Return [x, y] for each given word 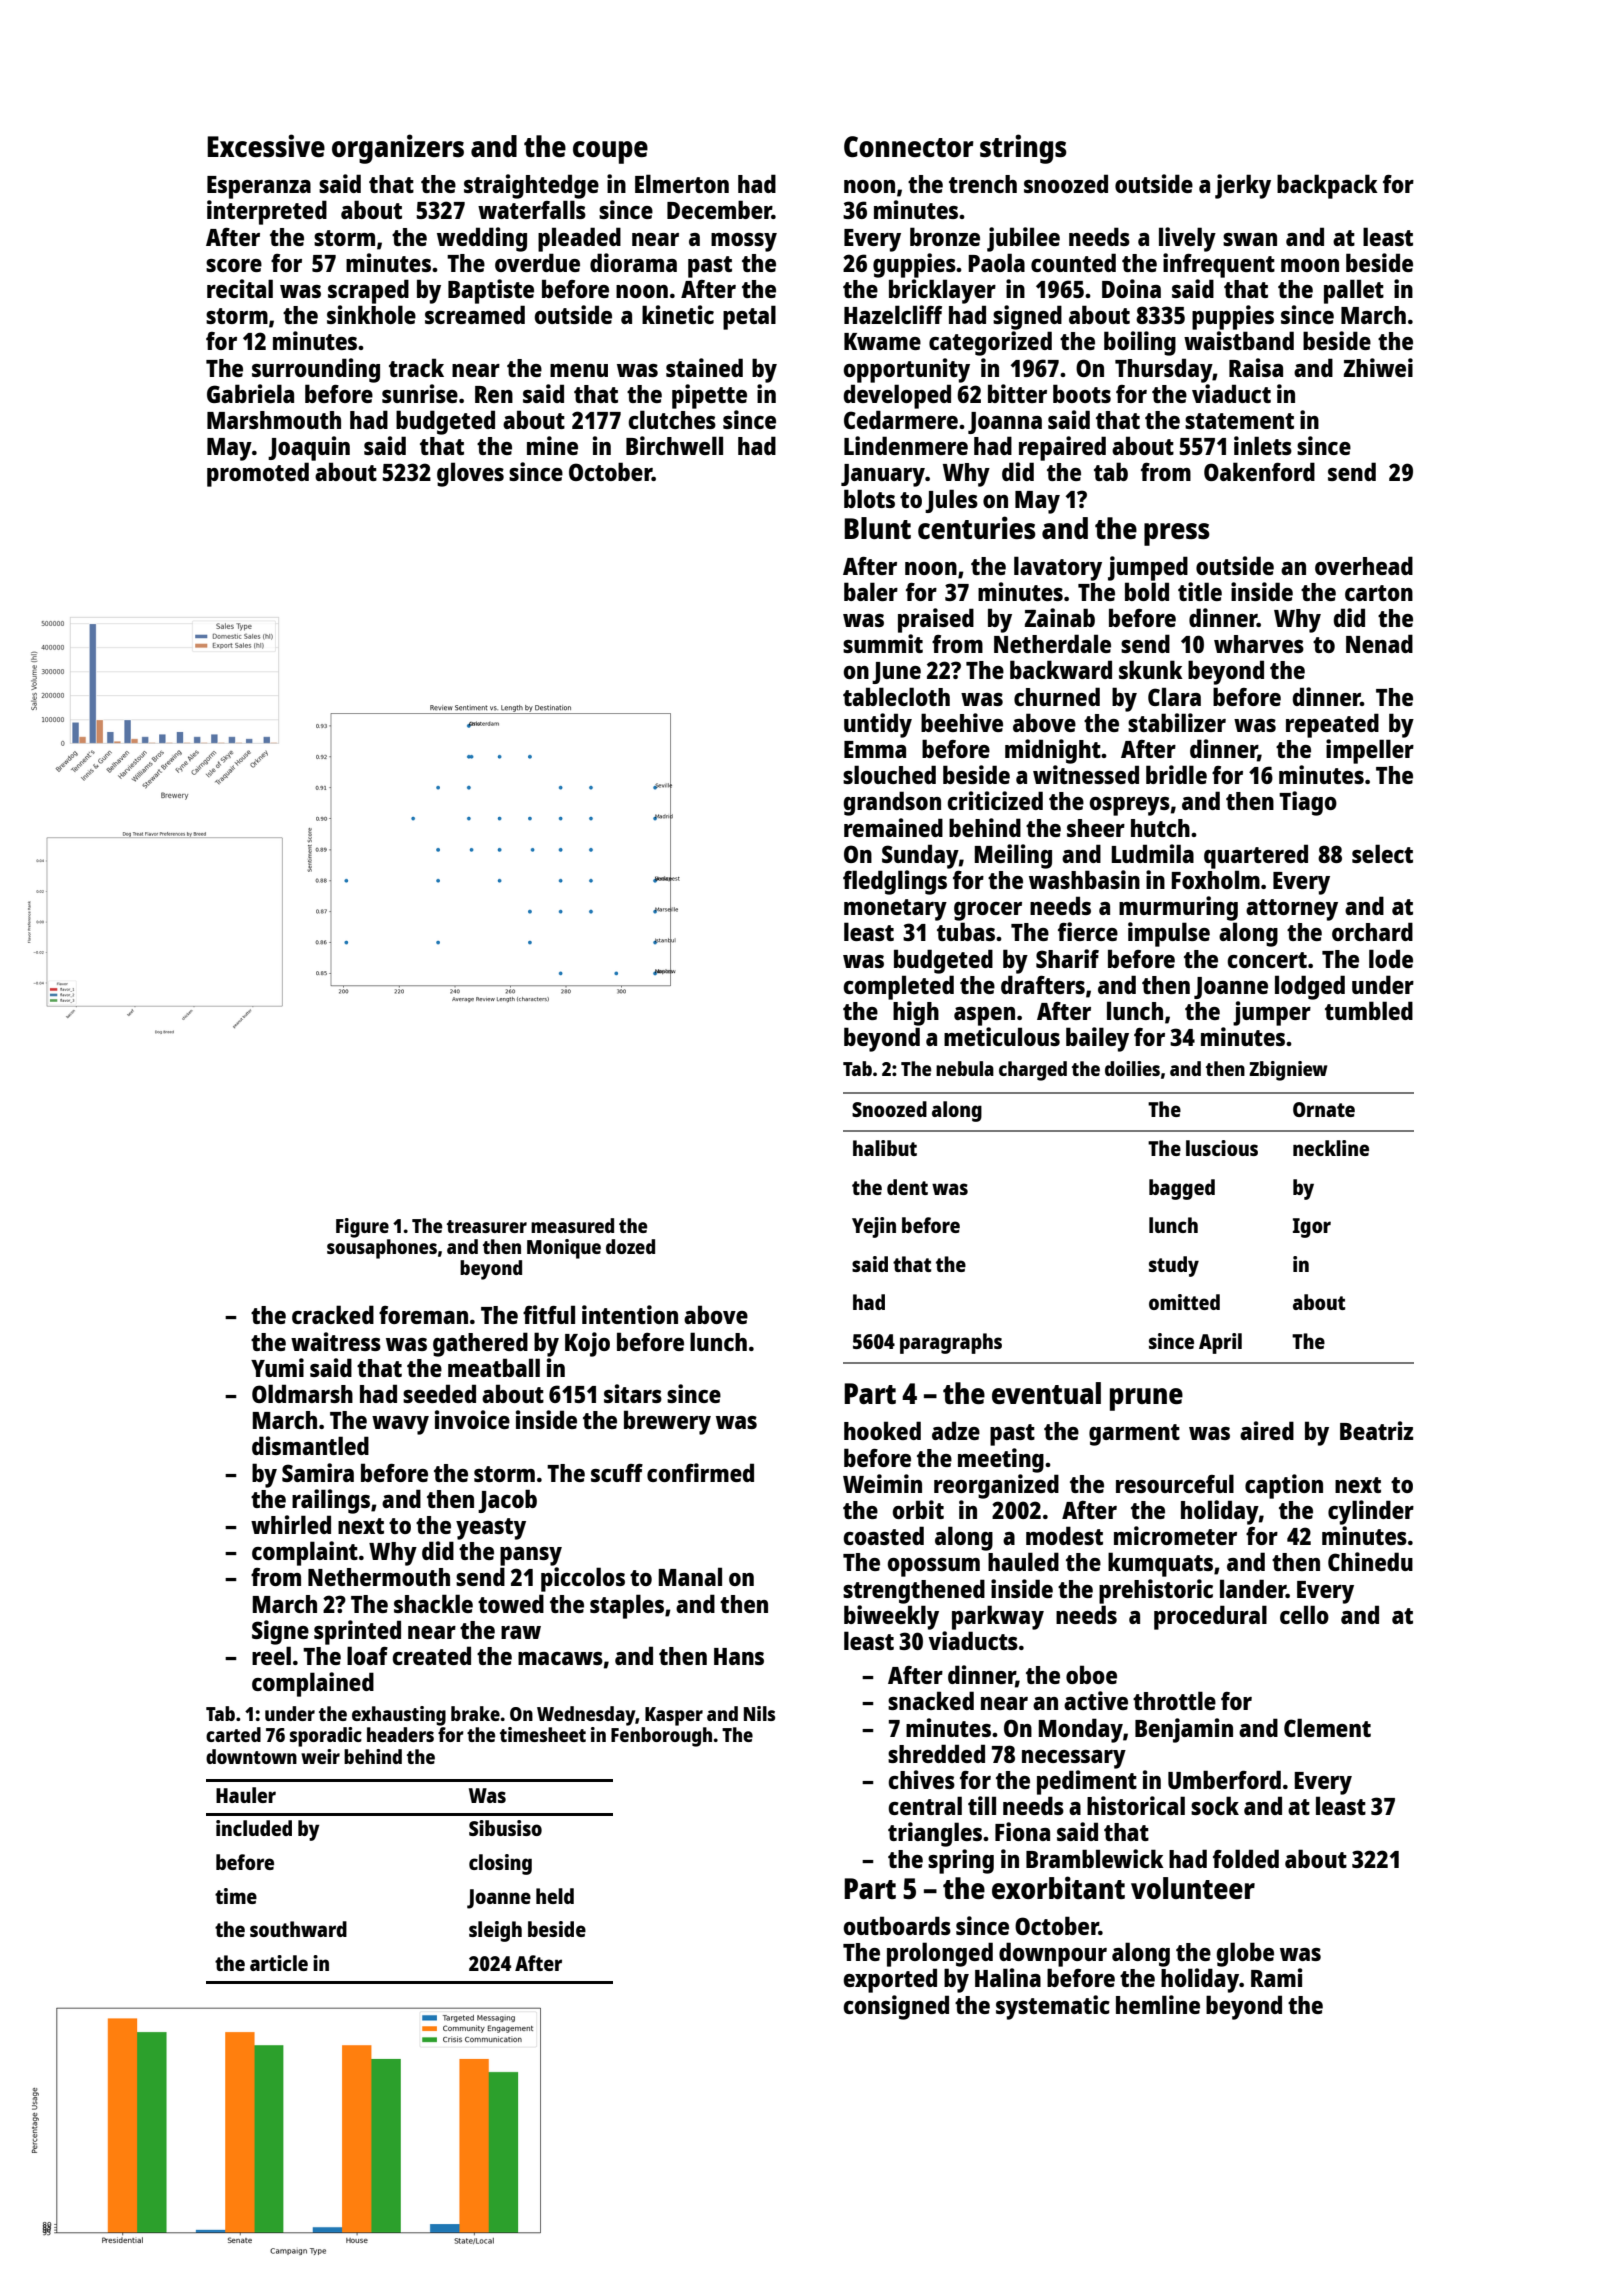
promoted [258, 474]
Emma [875, 749]
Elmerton [682, 183]
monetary [895, 910]
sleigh [495, 1931]
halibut [885, 1148]
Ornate [1324, 1109]
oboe [1091, 1674]
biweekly [891, 1617]
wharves [1259, 644]
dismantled [310, 1445]
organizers [398, 149]
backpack [1327, 186]
